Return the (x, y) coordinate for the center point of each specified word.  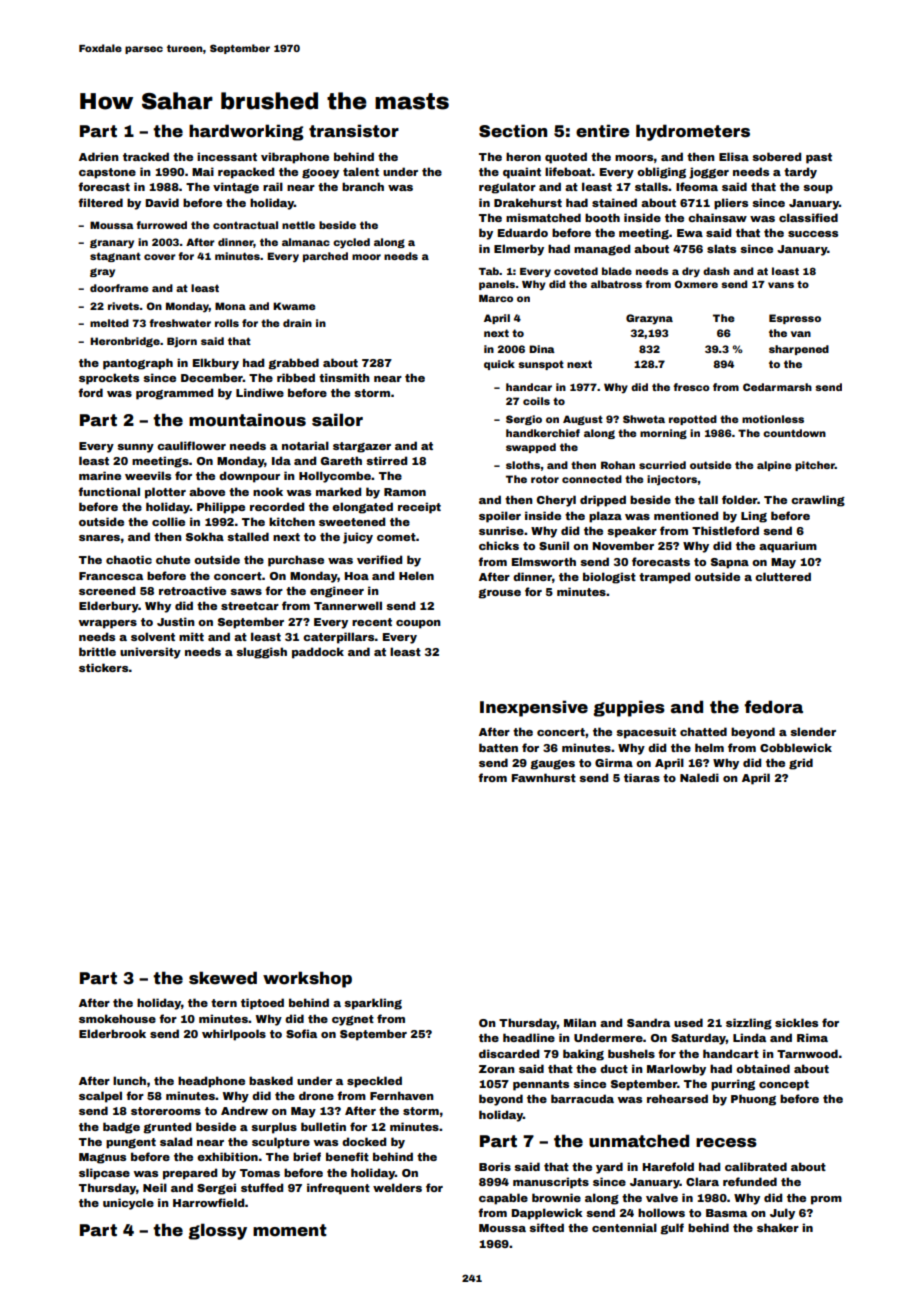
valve (662, 1197)
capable (503, 1199)
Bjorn (182, 342)
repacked (246, 173)
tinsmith (344, 377)
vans (781, 285)
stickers (104, 667)
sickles (796, 1022)
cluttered (783, 576)
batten (498, 747)
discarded (509, 1053)
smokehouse (117, 1018)
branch (363, 186)
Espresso (795, 319)
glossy (217, 1231)
